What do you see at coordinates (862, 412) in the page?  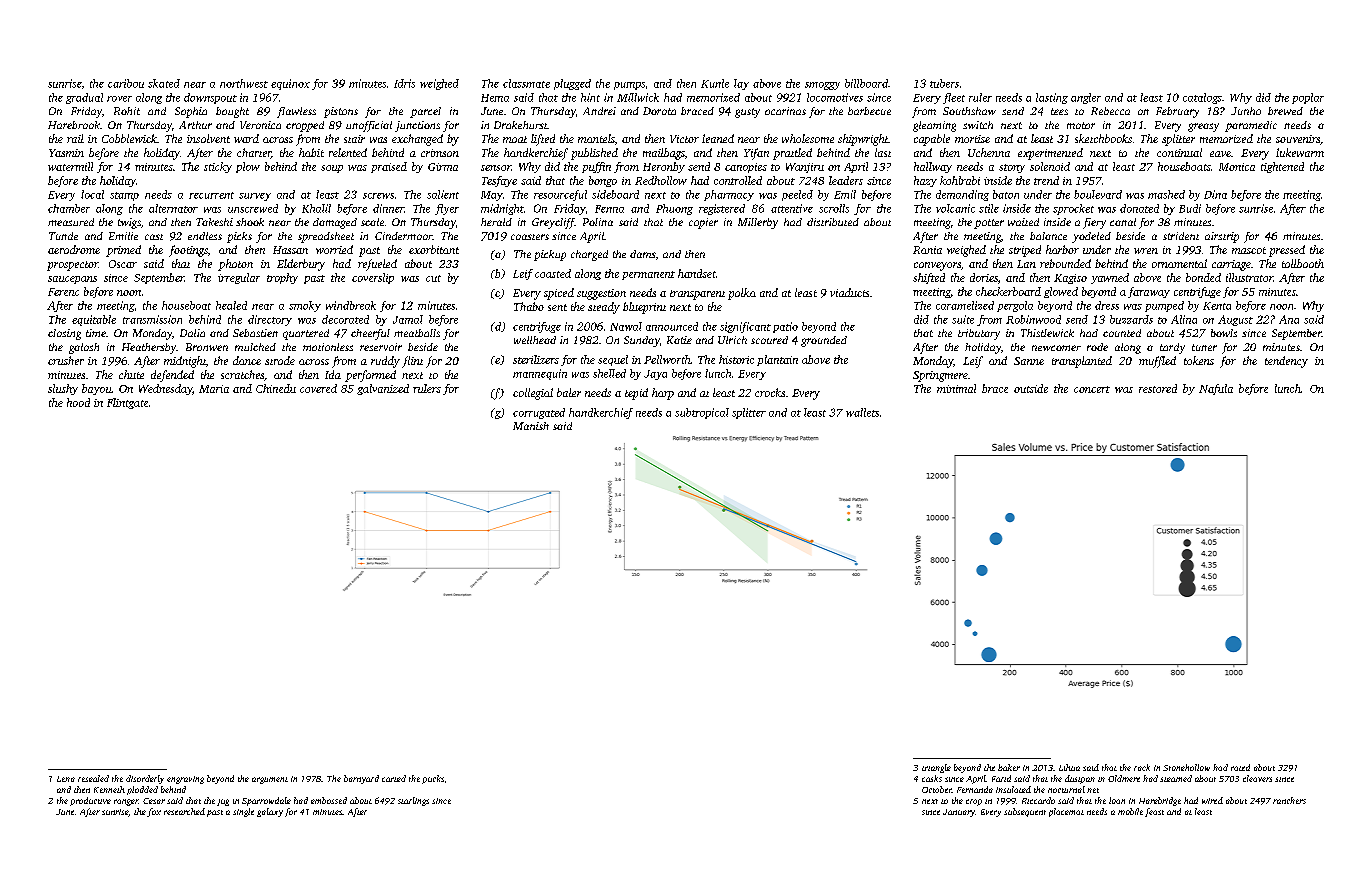 I see `wallets` at bounding box center [862, 412].
